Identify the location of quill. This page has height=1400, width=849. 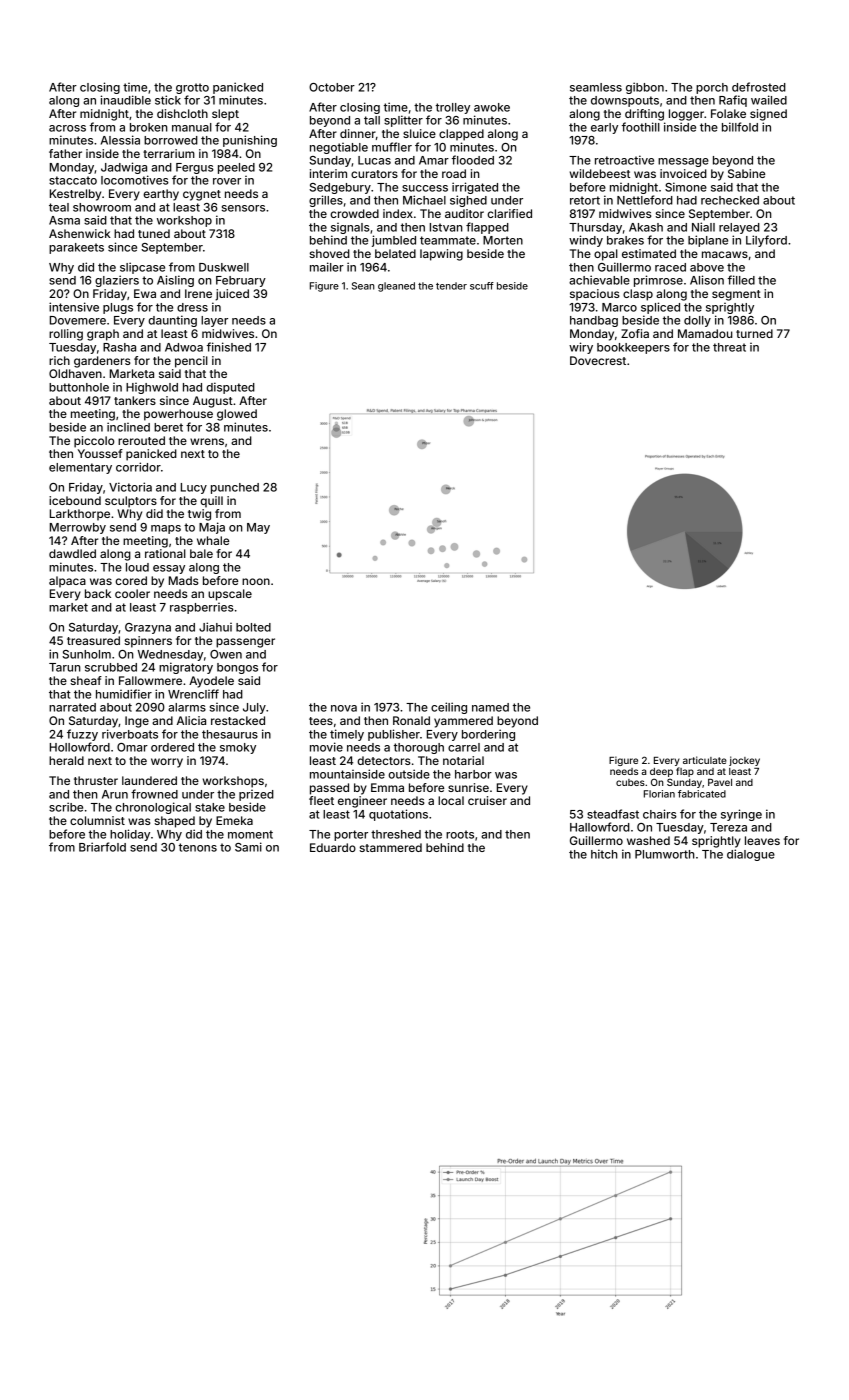
(211, 502).
